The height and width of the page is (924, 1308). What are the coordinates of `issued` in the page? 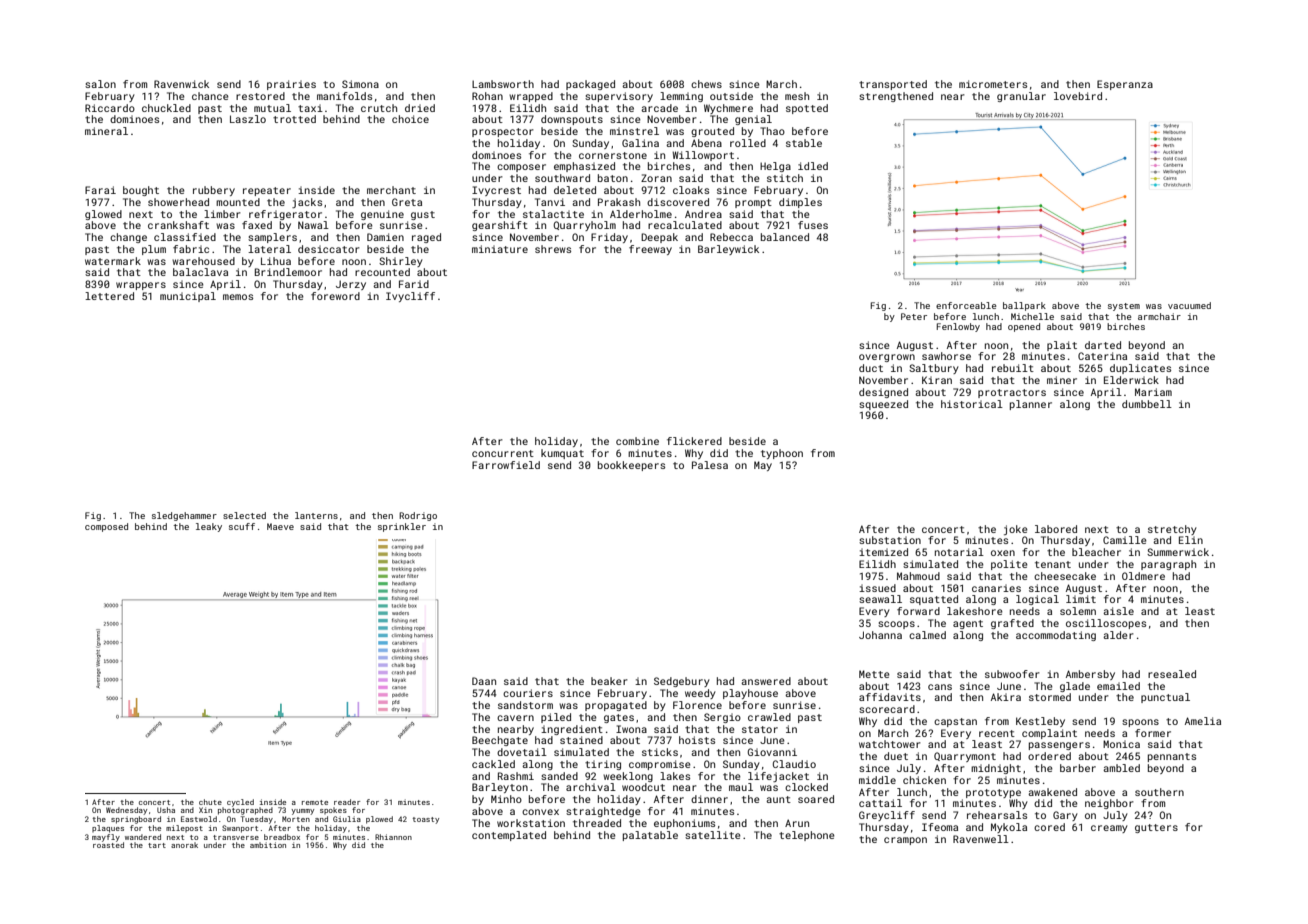 It's located at (877, 588).
